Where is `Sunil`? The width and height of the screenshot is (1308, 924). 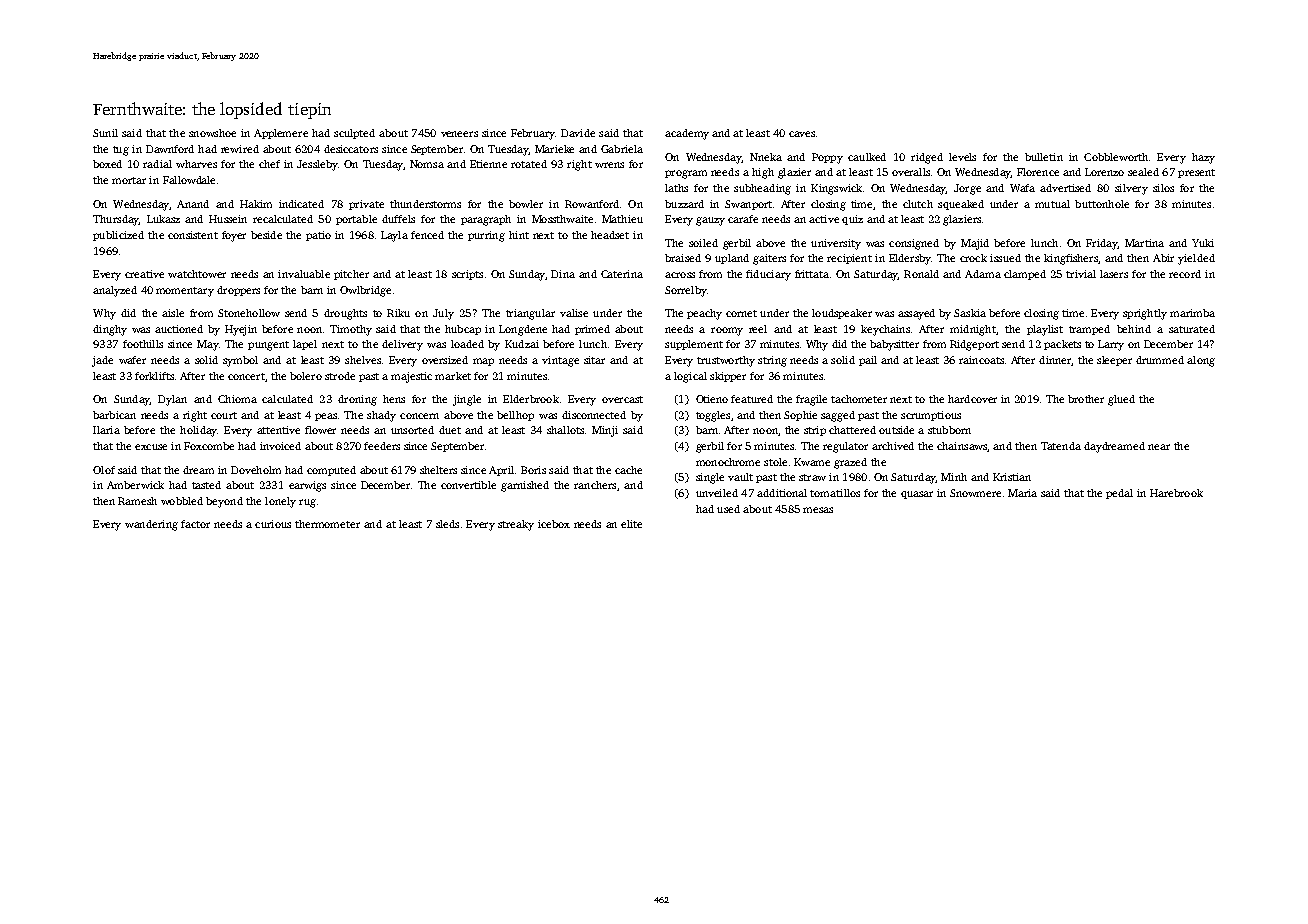 Sunil is located at coordinates (105, 133).
